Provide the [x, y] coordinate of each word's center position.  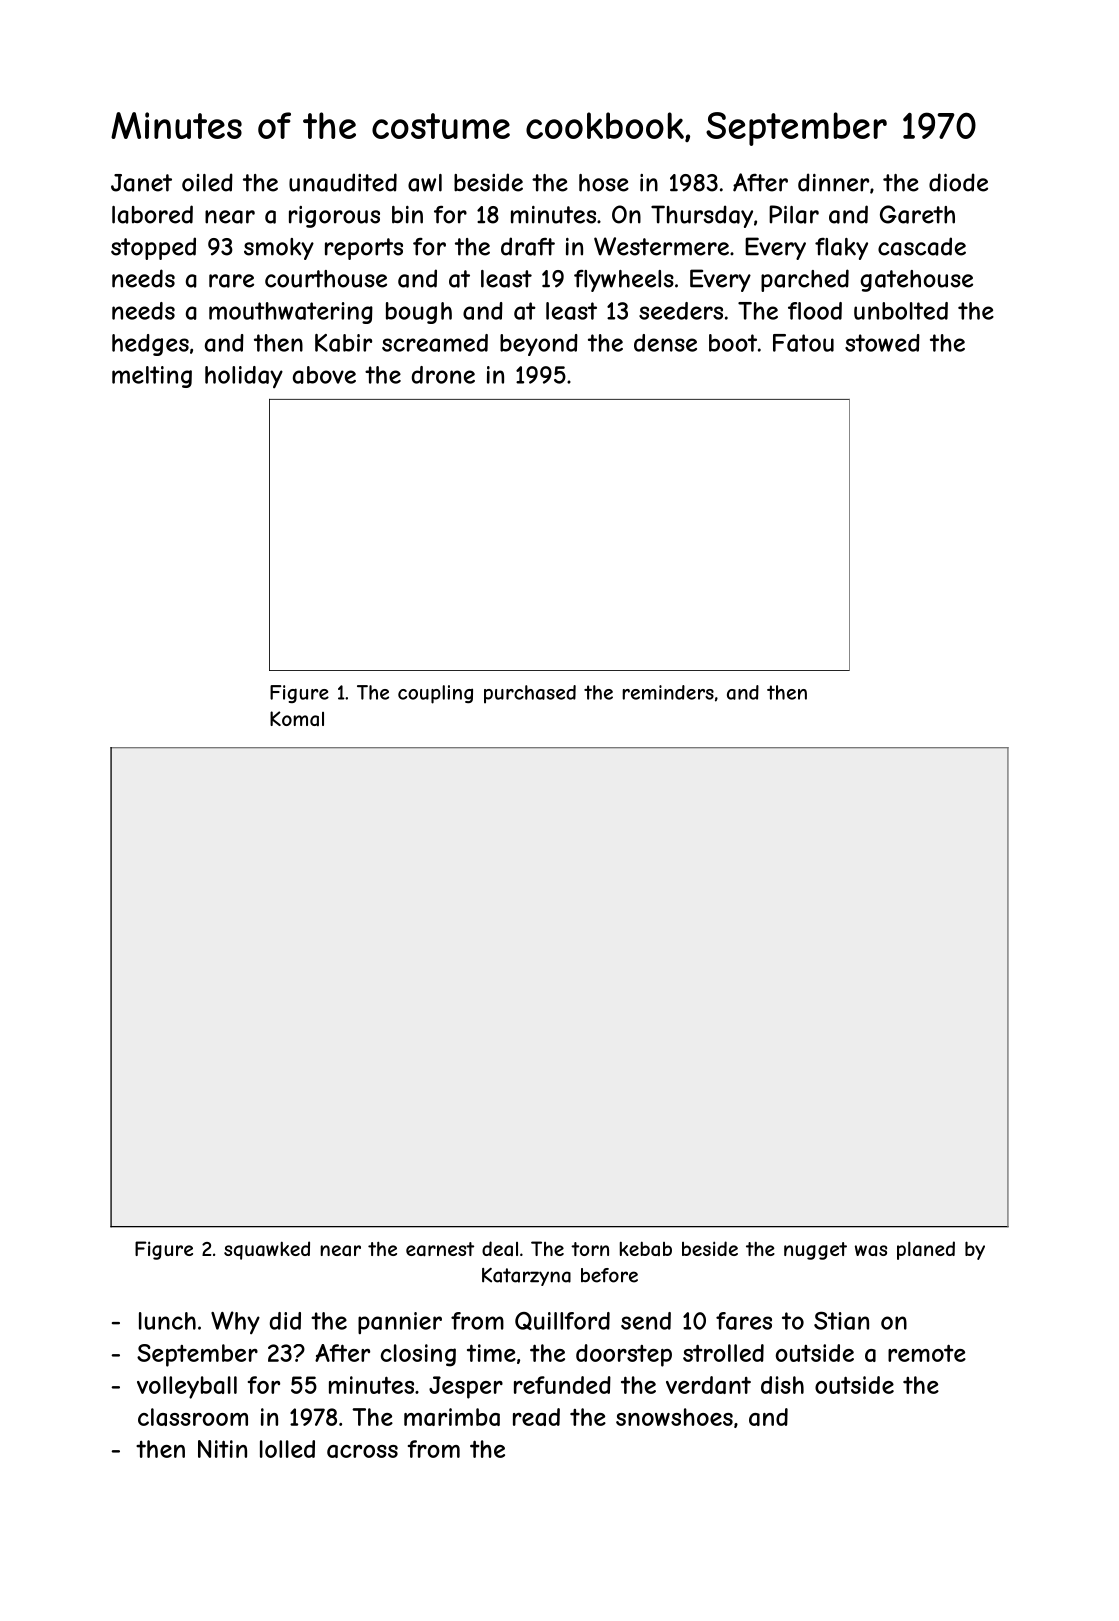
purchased [530, 694]
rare [231, 281]
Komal [297, 718]
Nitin [222, 1449]
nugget [815, 1251]
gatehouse [916, 281]
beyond [539, 345]
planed [926, 1250]
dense [665, 343]
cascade [922, 246]
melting [152, 377]
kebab [646, 1248]
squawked [267, 1250]
